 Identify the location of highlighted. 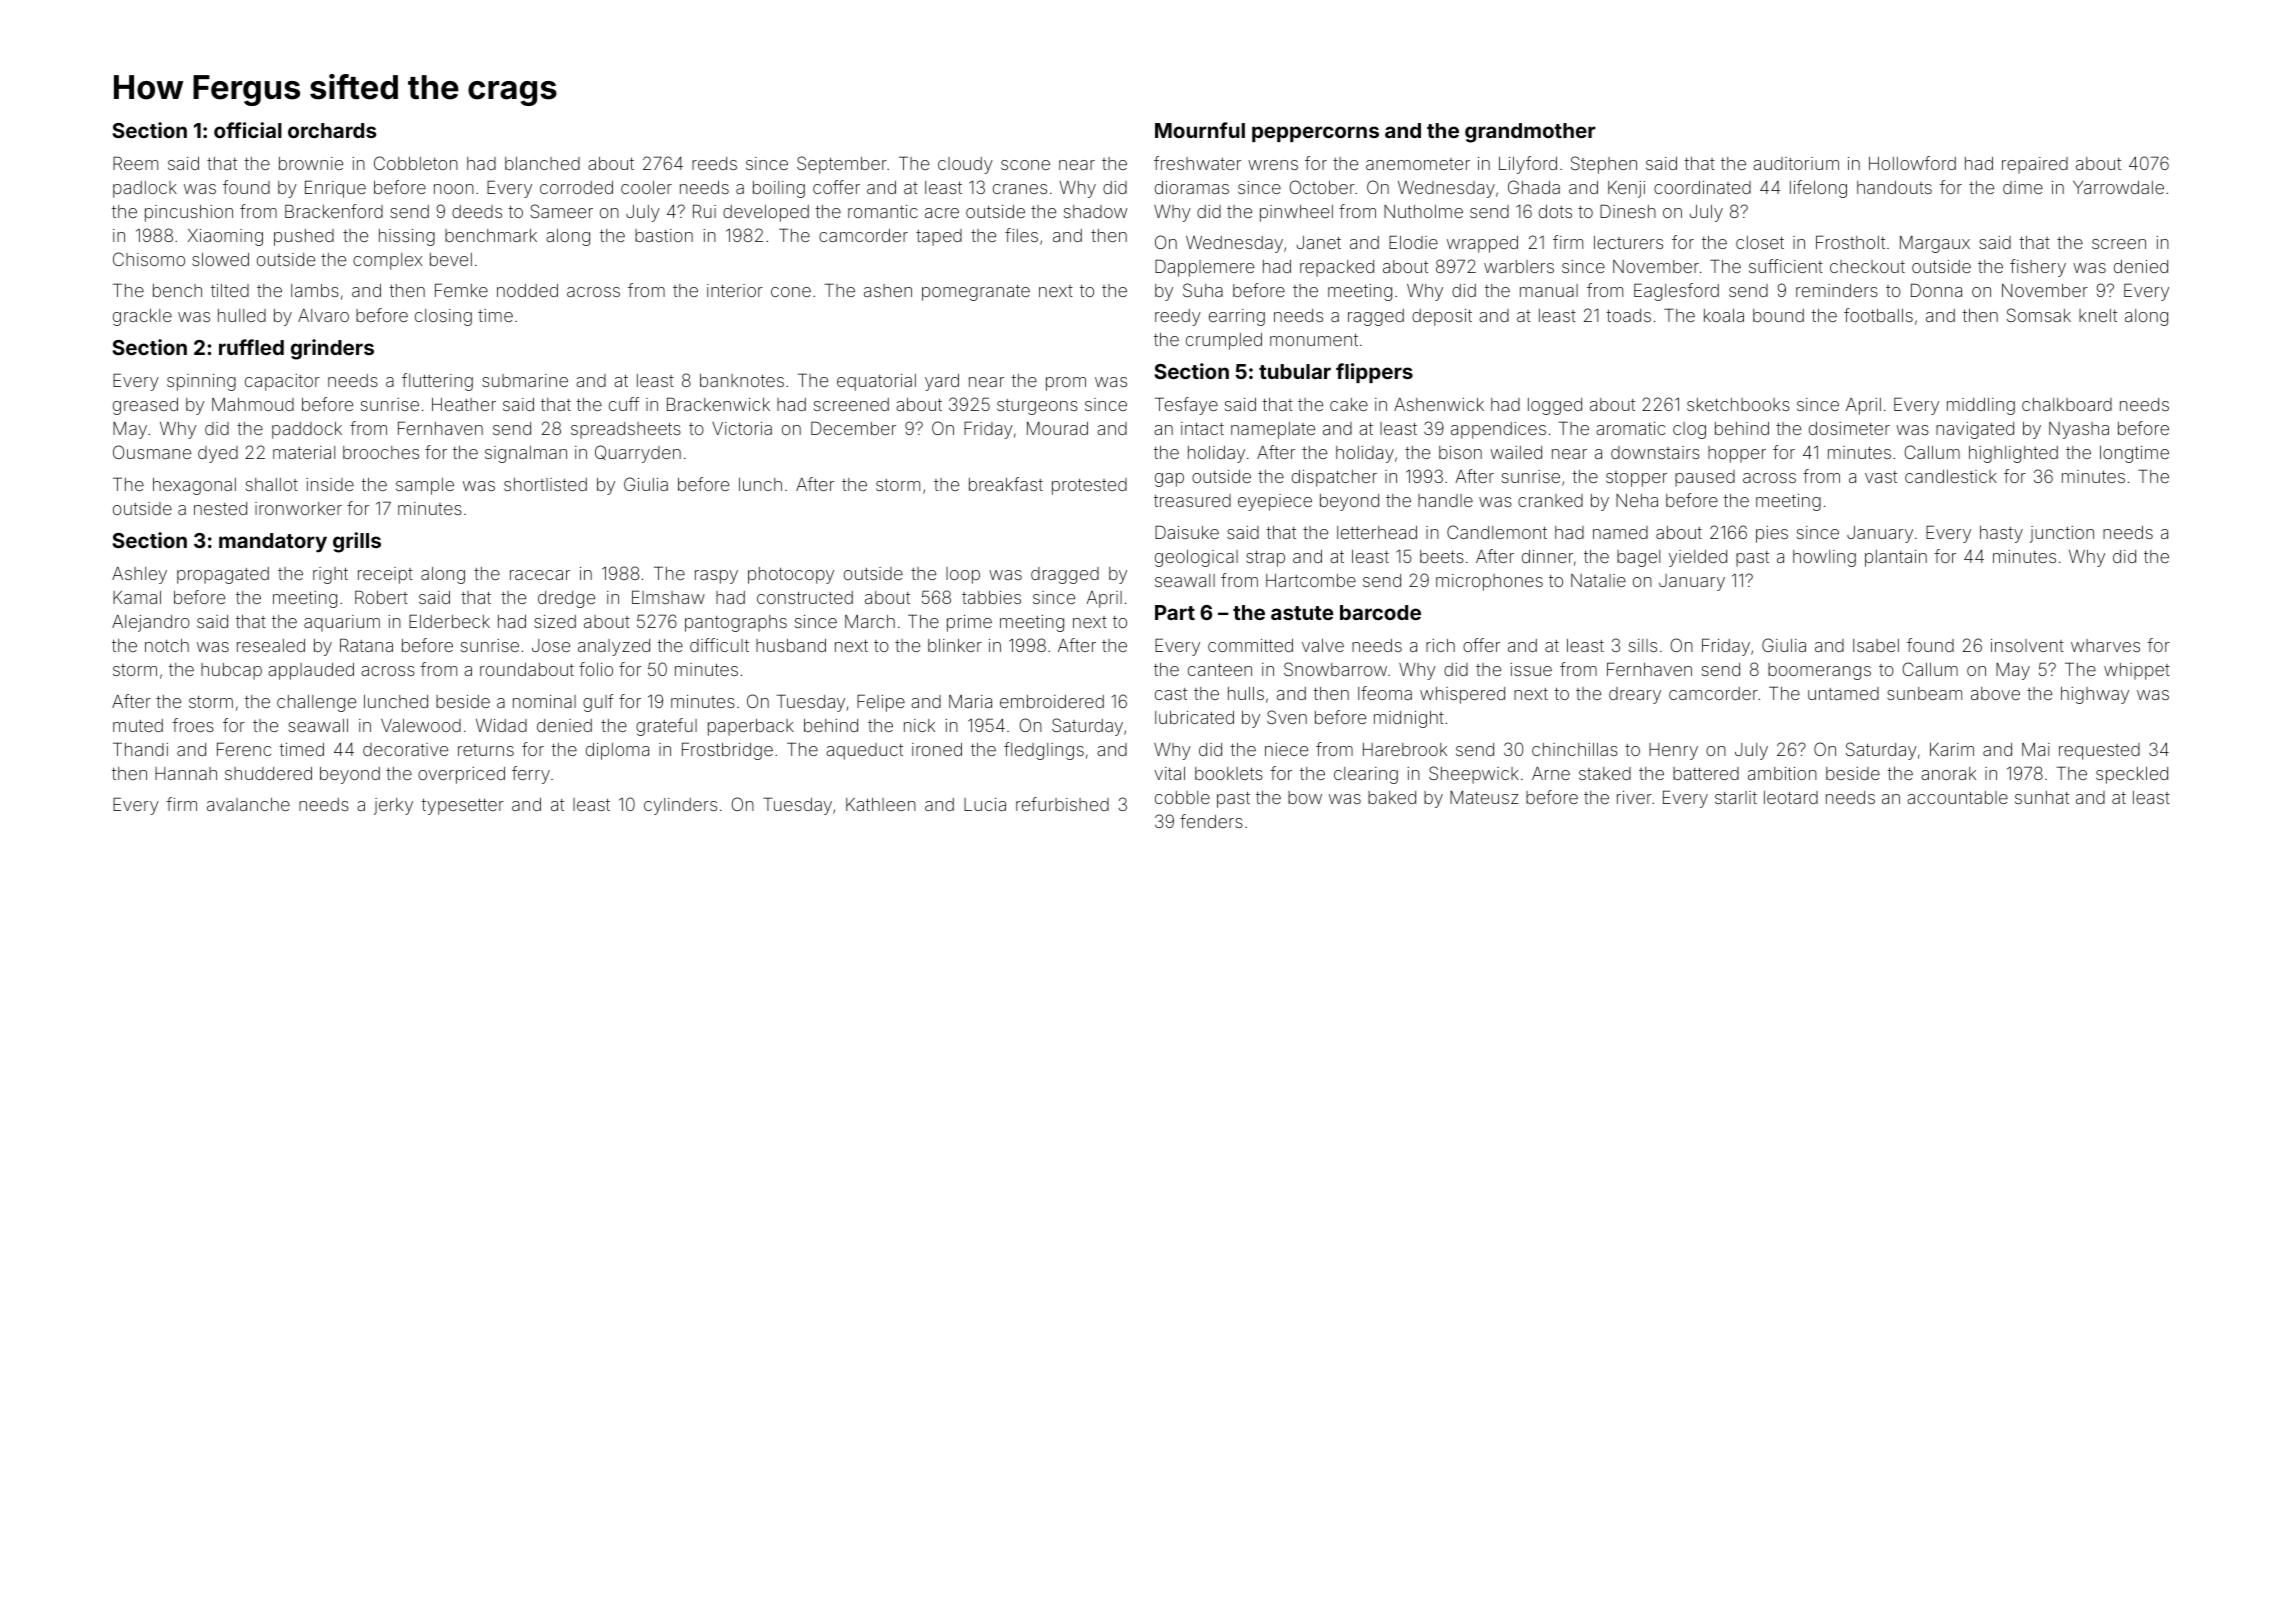
(2013, 454).
